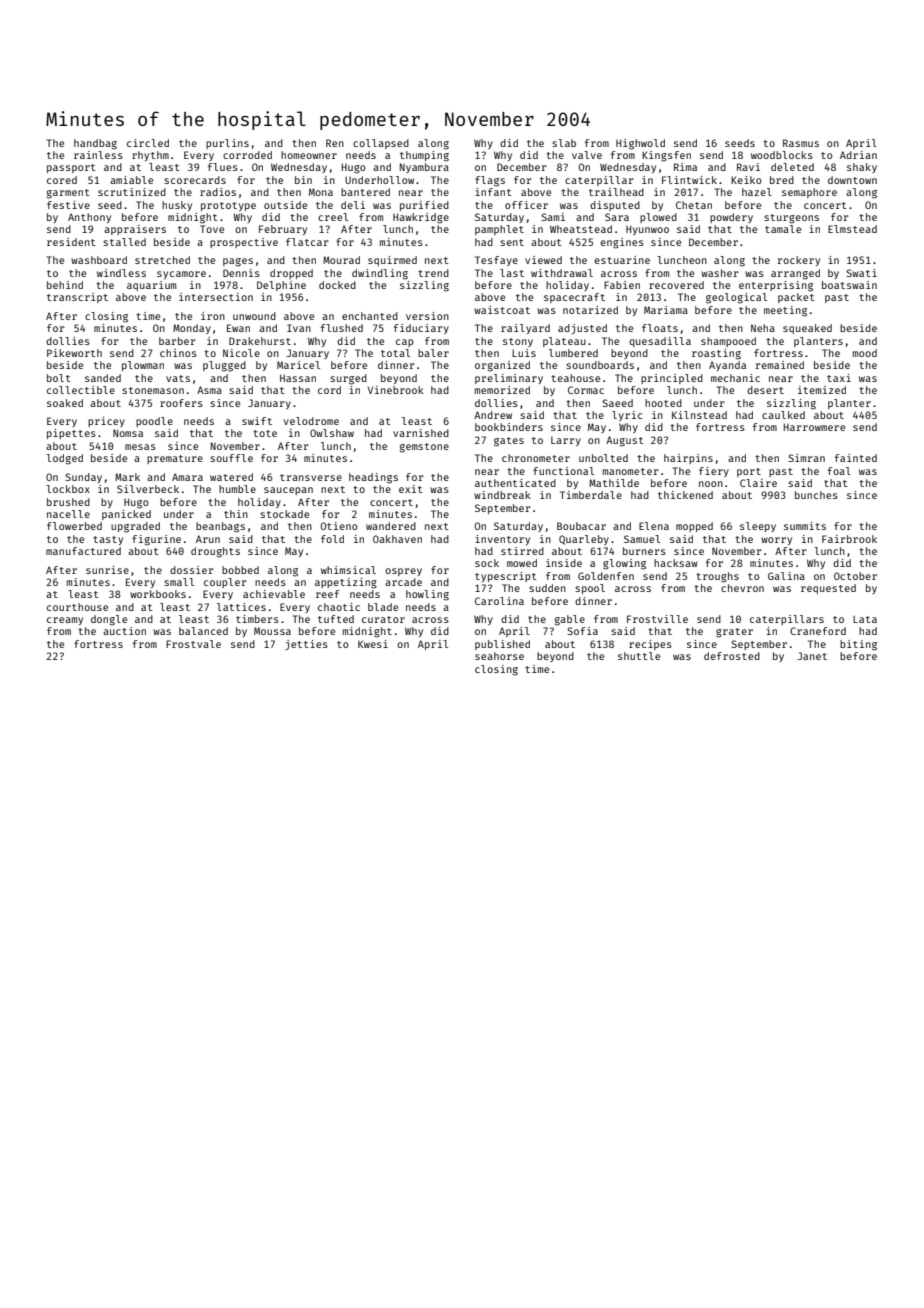 Image resolution: width=924 pixels, height=1308 pixels. I want to click on Kilnstead, so click(699, 415).
